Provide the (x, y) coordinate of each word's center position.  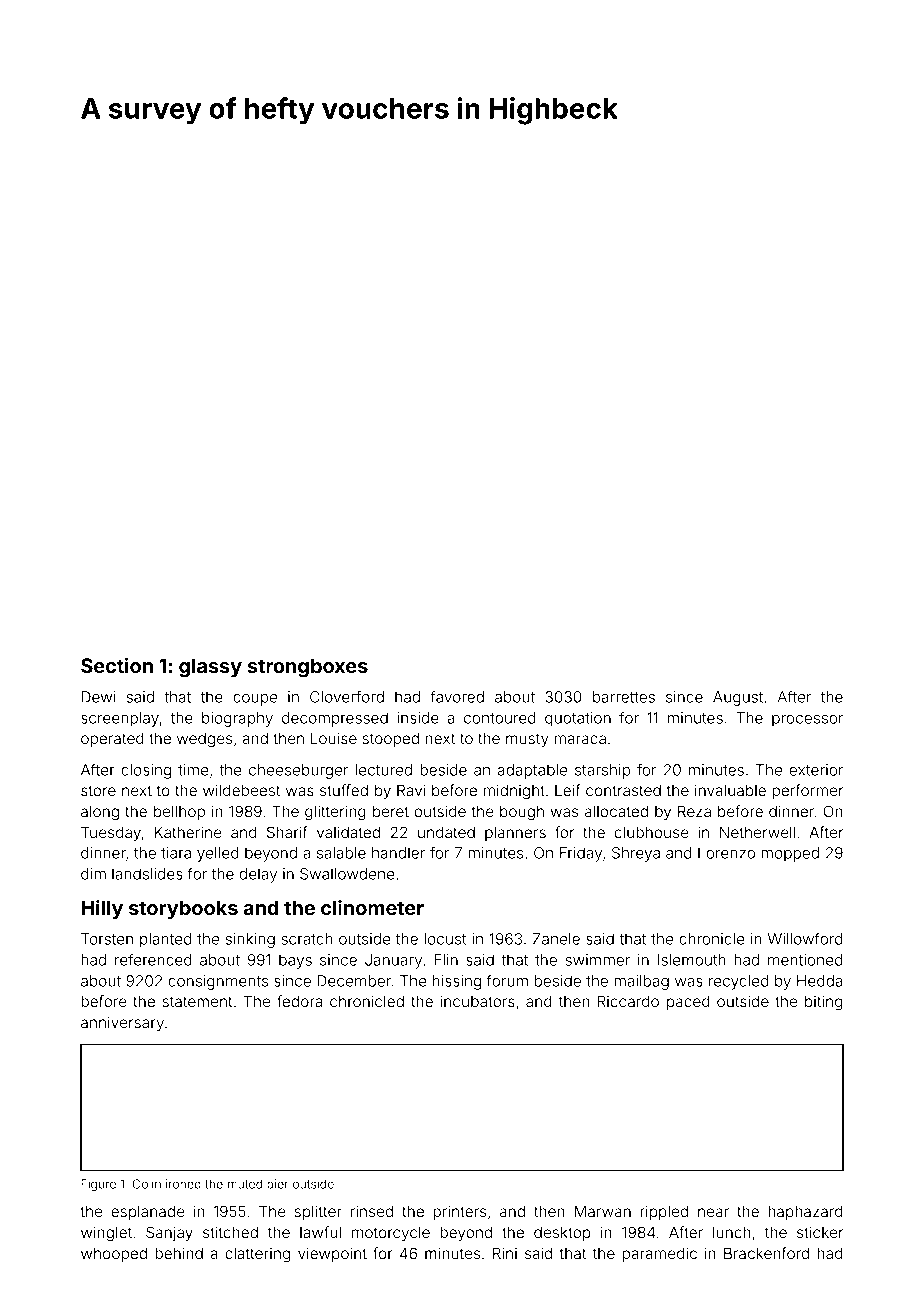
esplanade (148, 1212)
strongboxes (307, 668)
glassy (210, 668)
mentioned (805, 960)
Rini (505, 1253)
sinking (250, 940)
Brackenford (766, 1253)
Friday (581, 854)
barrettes (624, 697)
